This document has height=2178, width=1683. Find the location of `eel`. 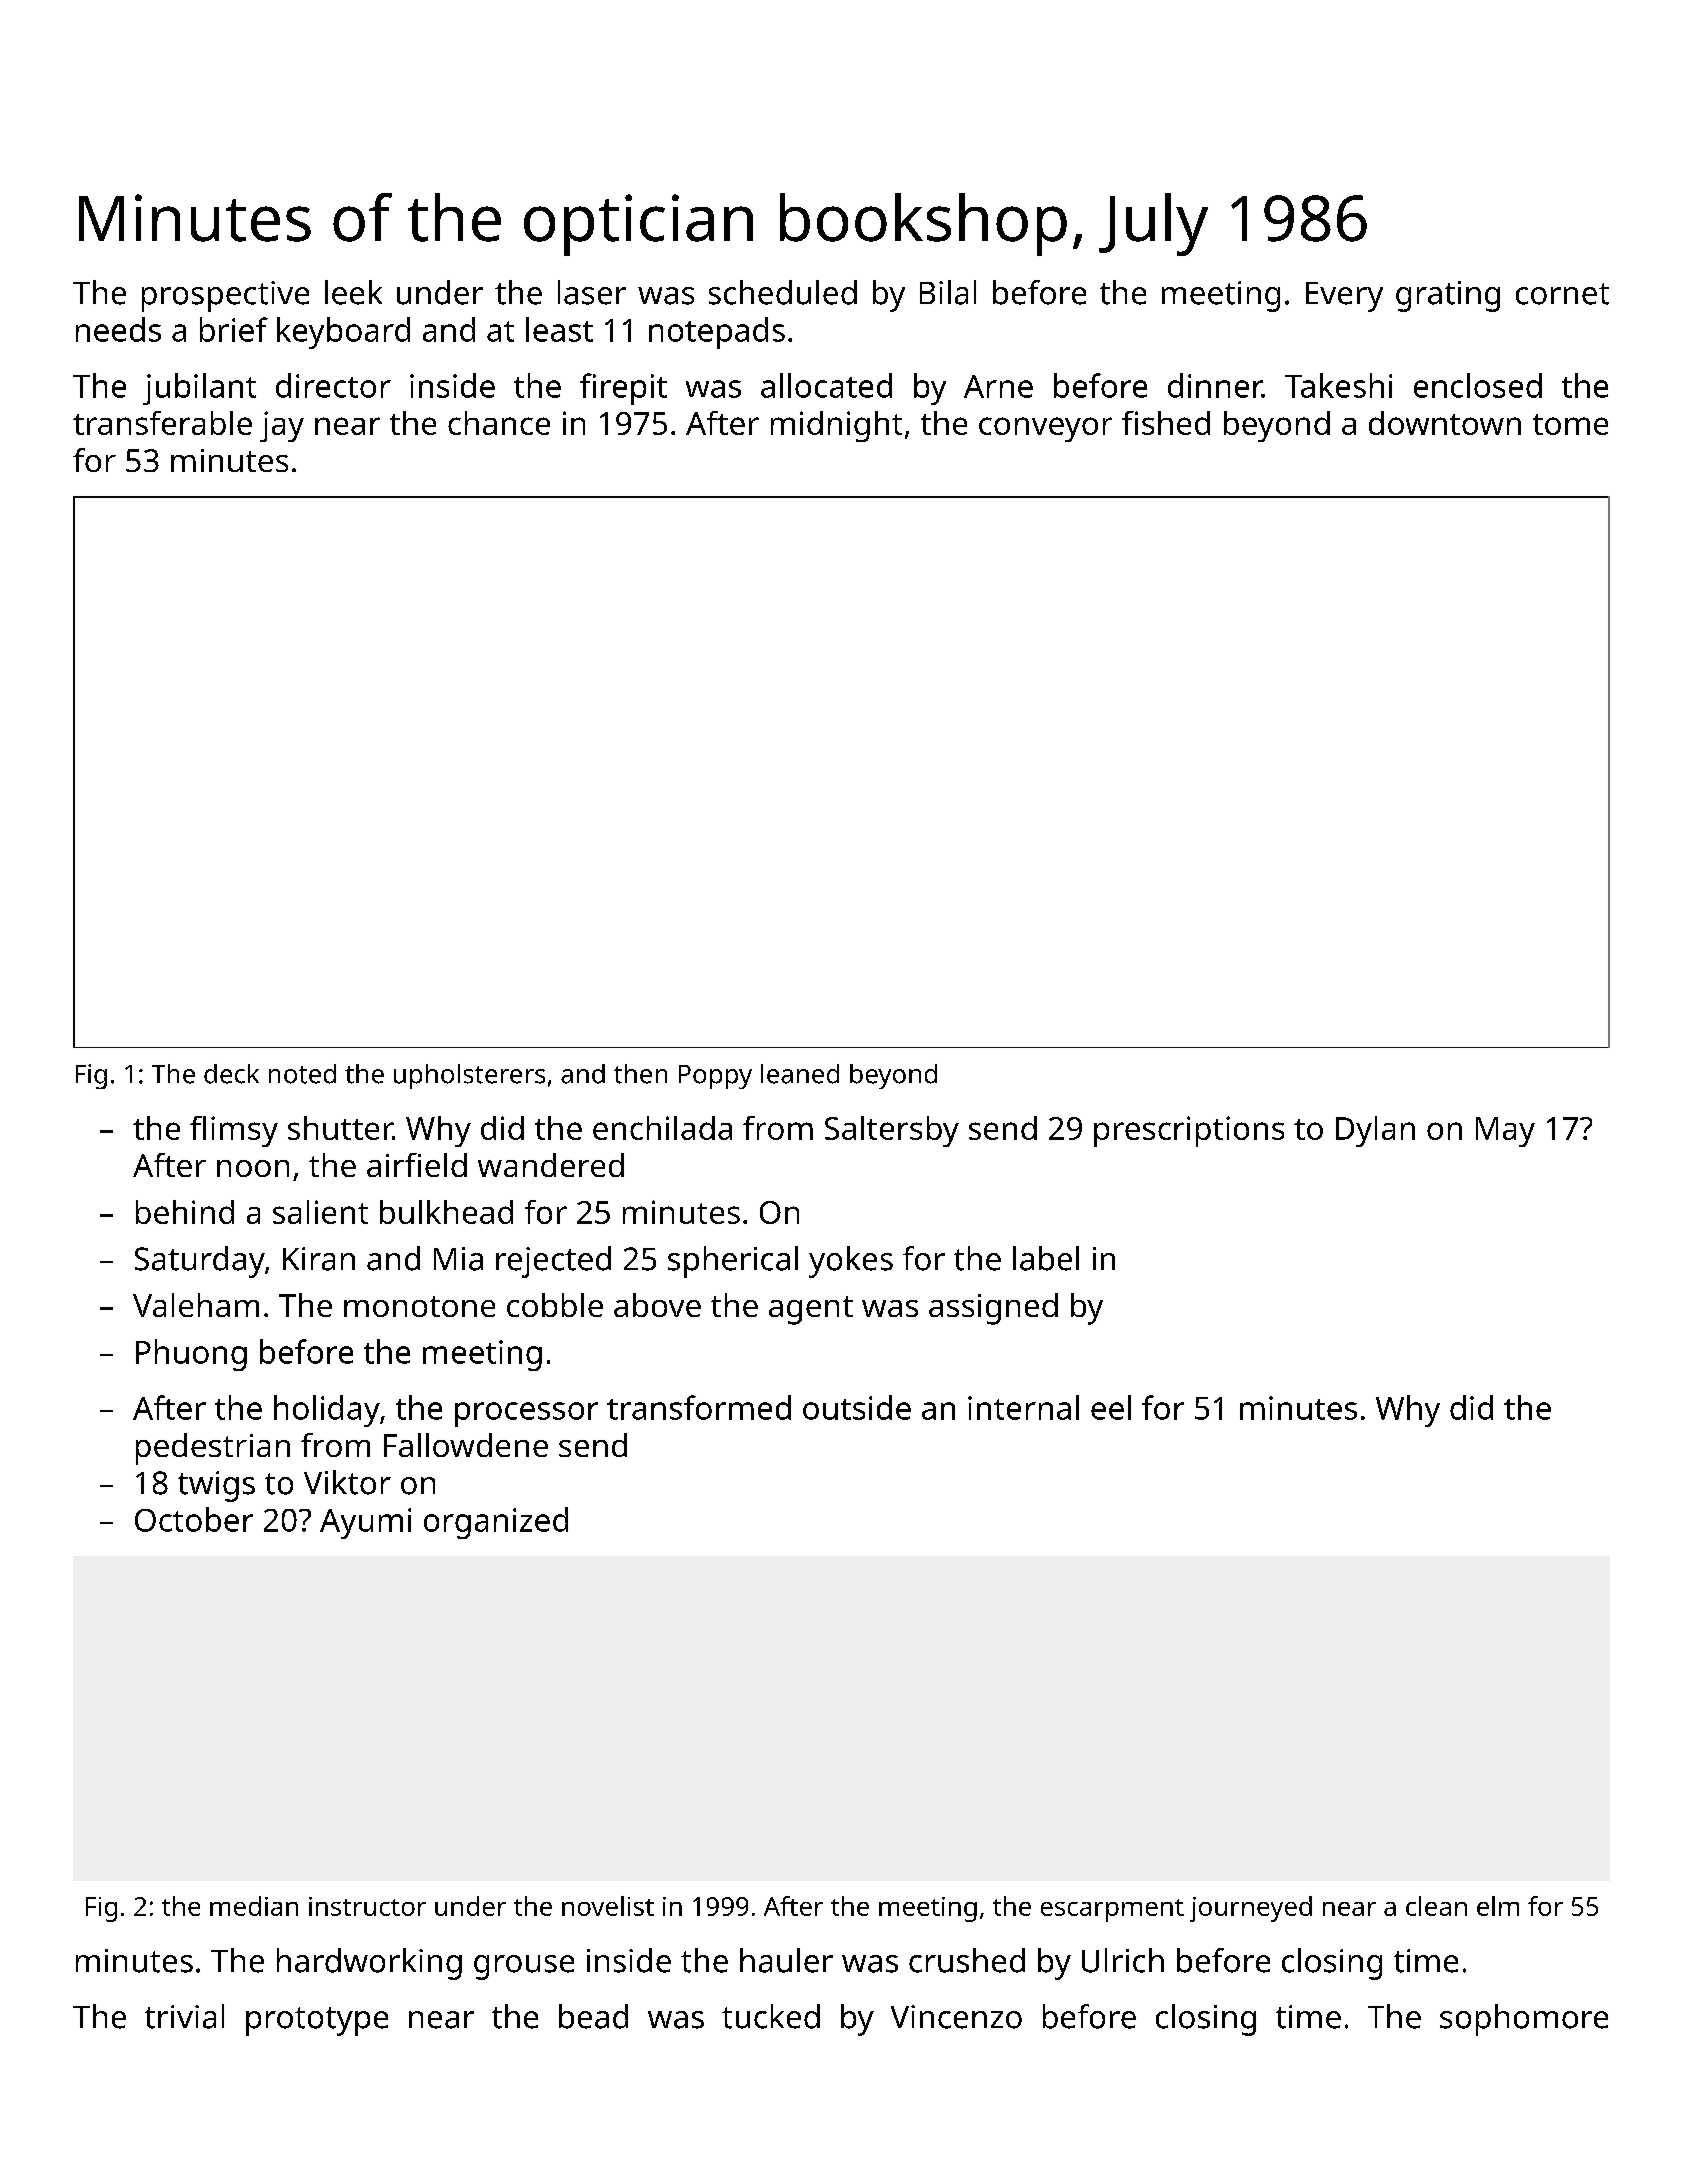

eel is located at coordinates (1111, 1407).
